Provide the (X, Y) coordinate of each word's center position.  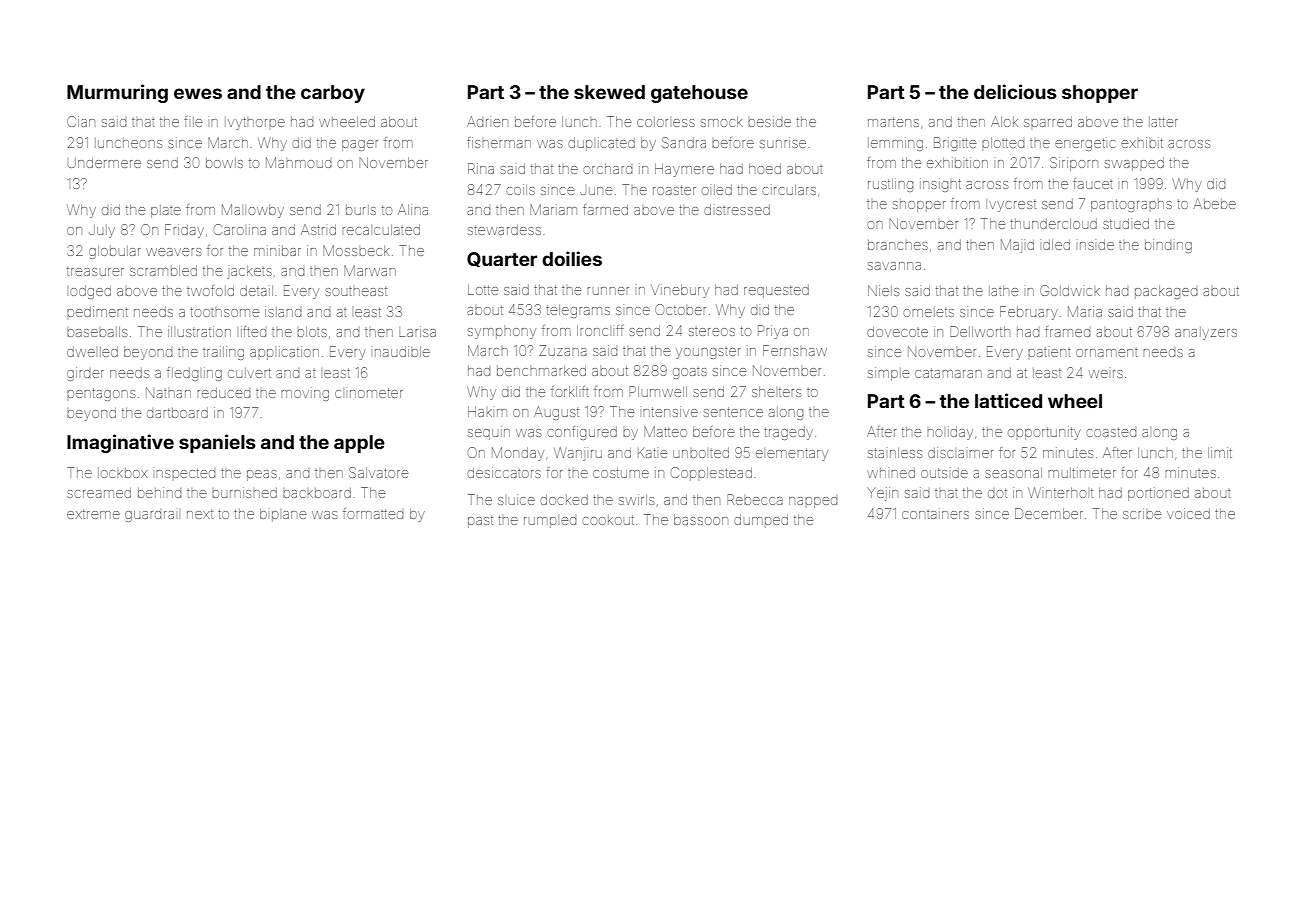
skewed (609, 92)
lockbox (123, 473)
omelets (928, 312)
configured (582, 433)
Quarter (502, 259)
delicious (1015, 91)
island (283, 311)
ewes (198, 93)
